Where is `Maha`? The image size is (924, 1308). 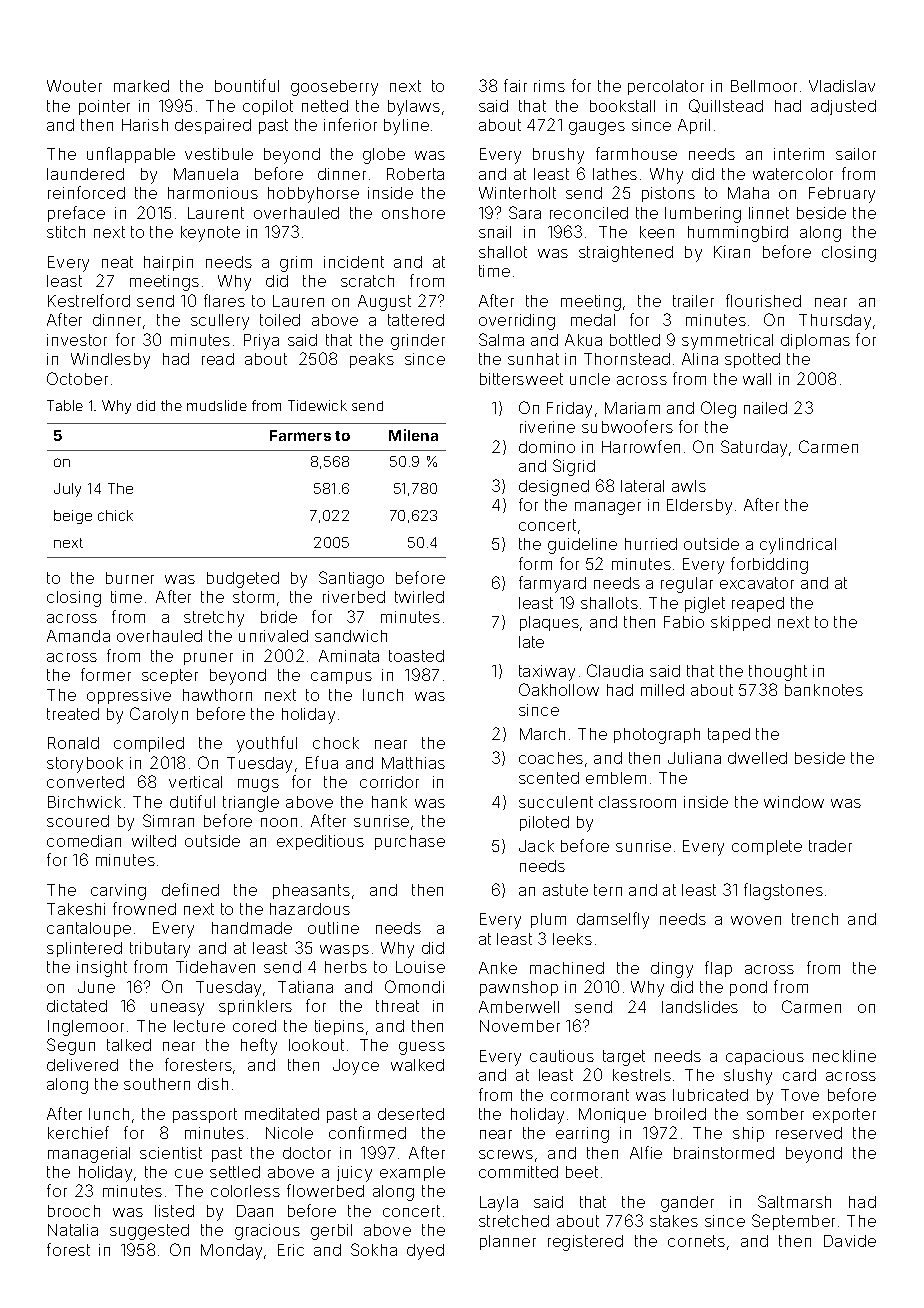 Maha is located at coordinates (748, 193).
